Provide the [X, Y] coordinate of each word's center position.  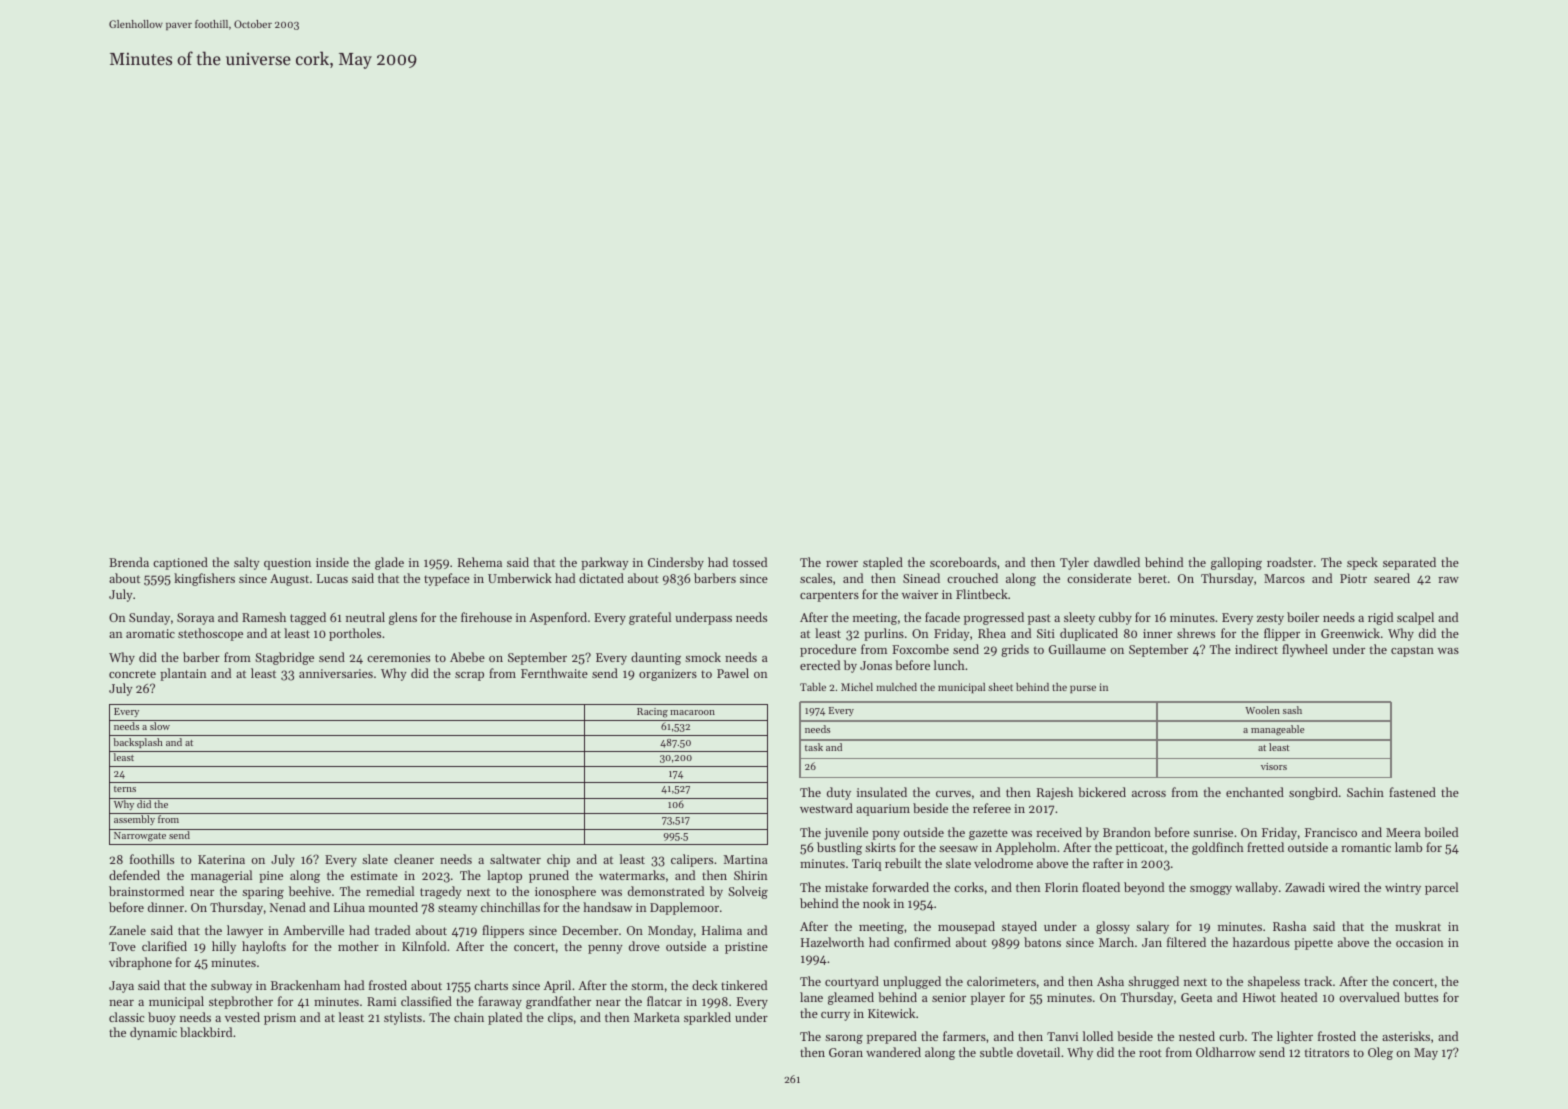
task [814, 747]
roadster [1290, 562]
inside [332, 562]
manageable [1277, 730]
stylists [403, 1018]
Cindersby [676, 563]
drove [644, 946]
